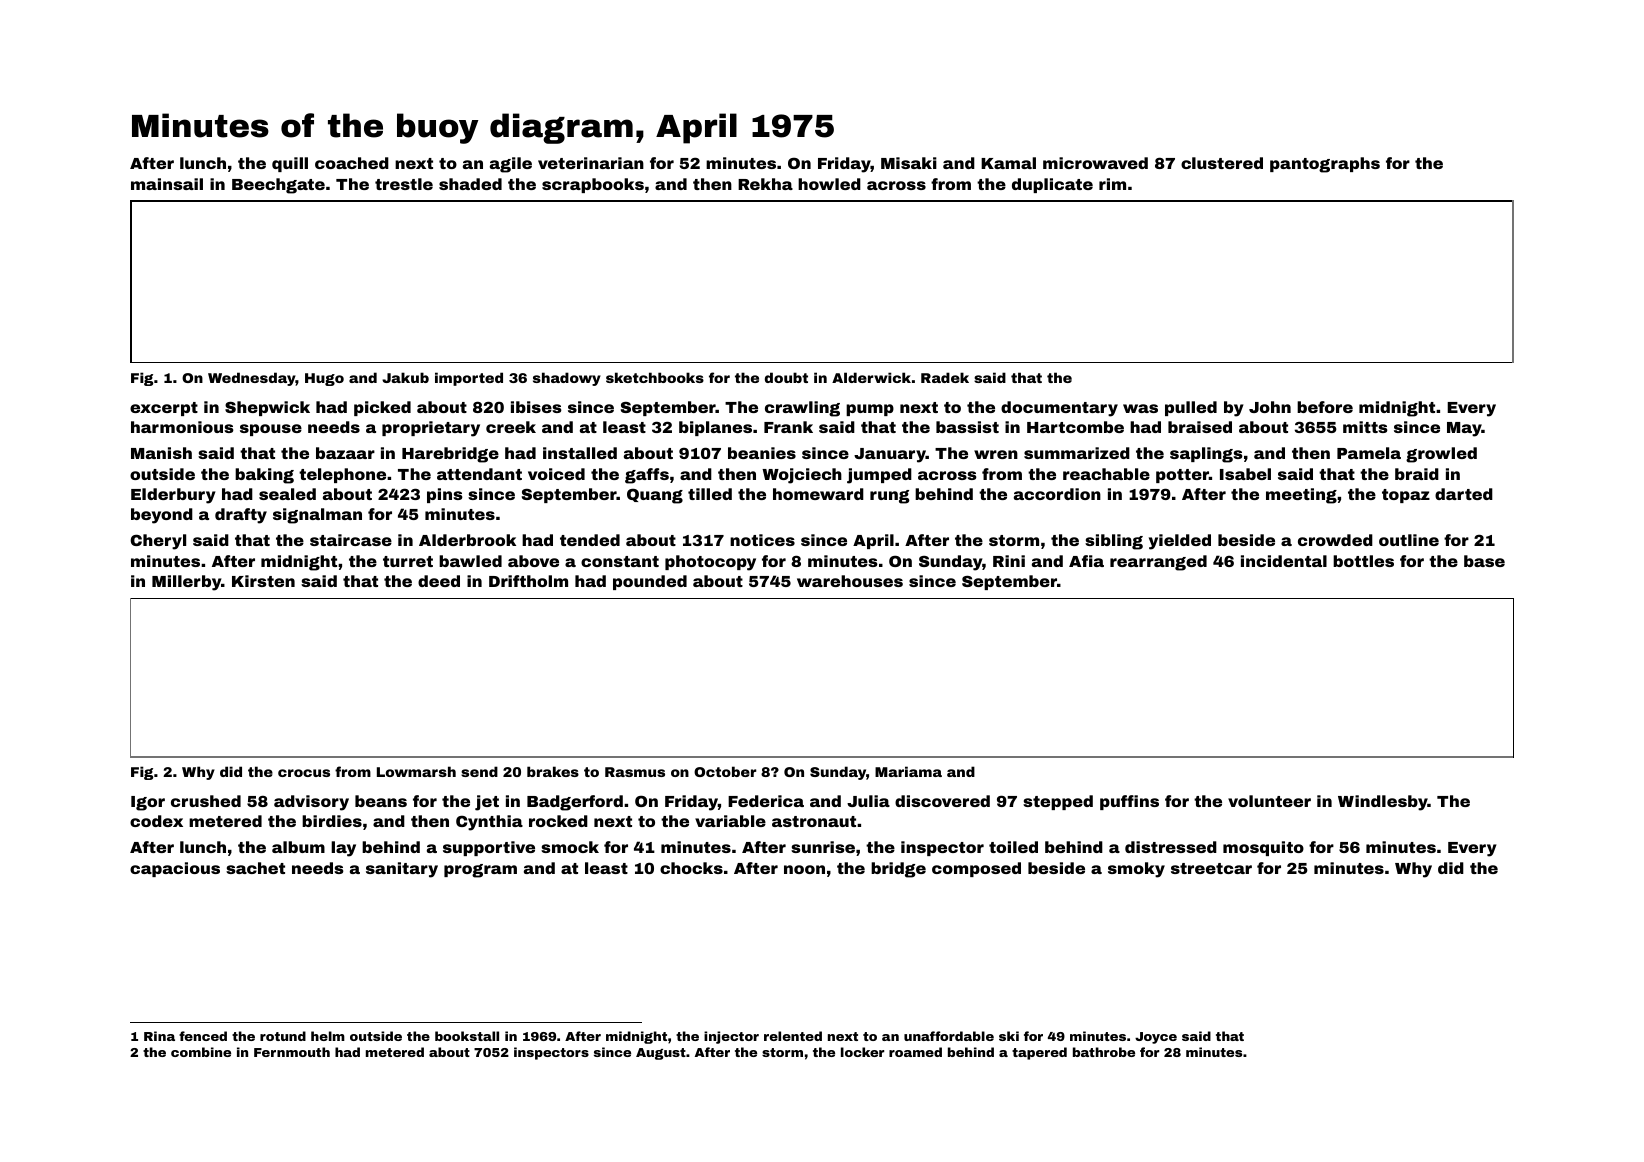  Describe the element at coordinates (1058, 802) in the image. I see `stepped` at that location.
